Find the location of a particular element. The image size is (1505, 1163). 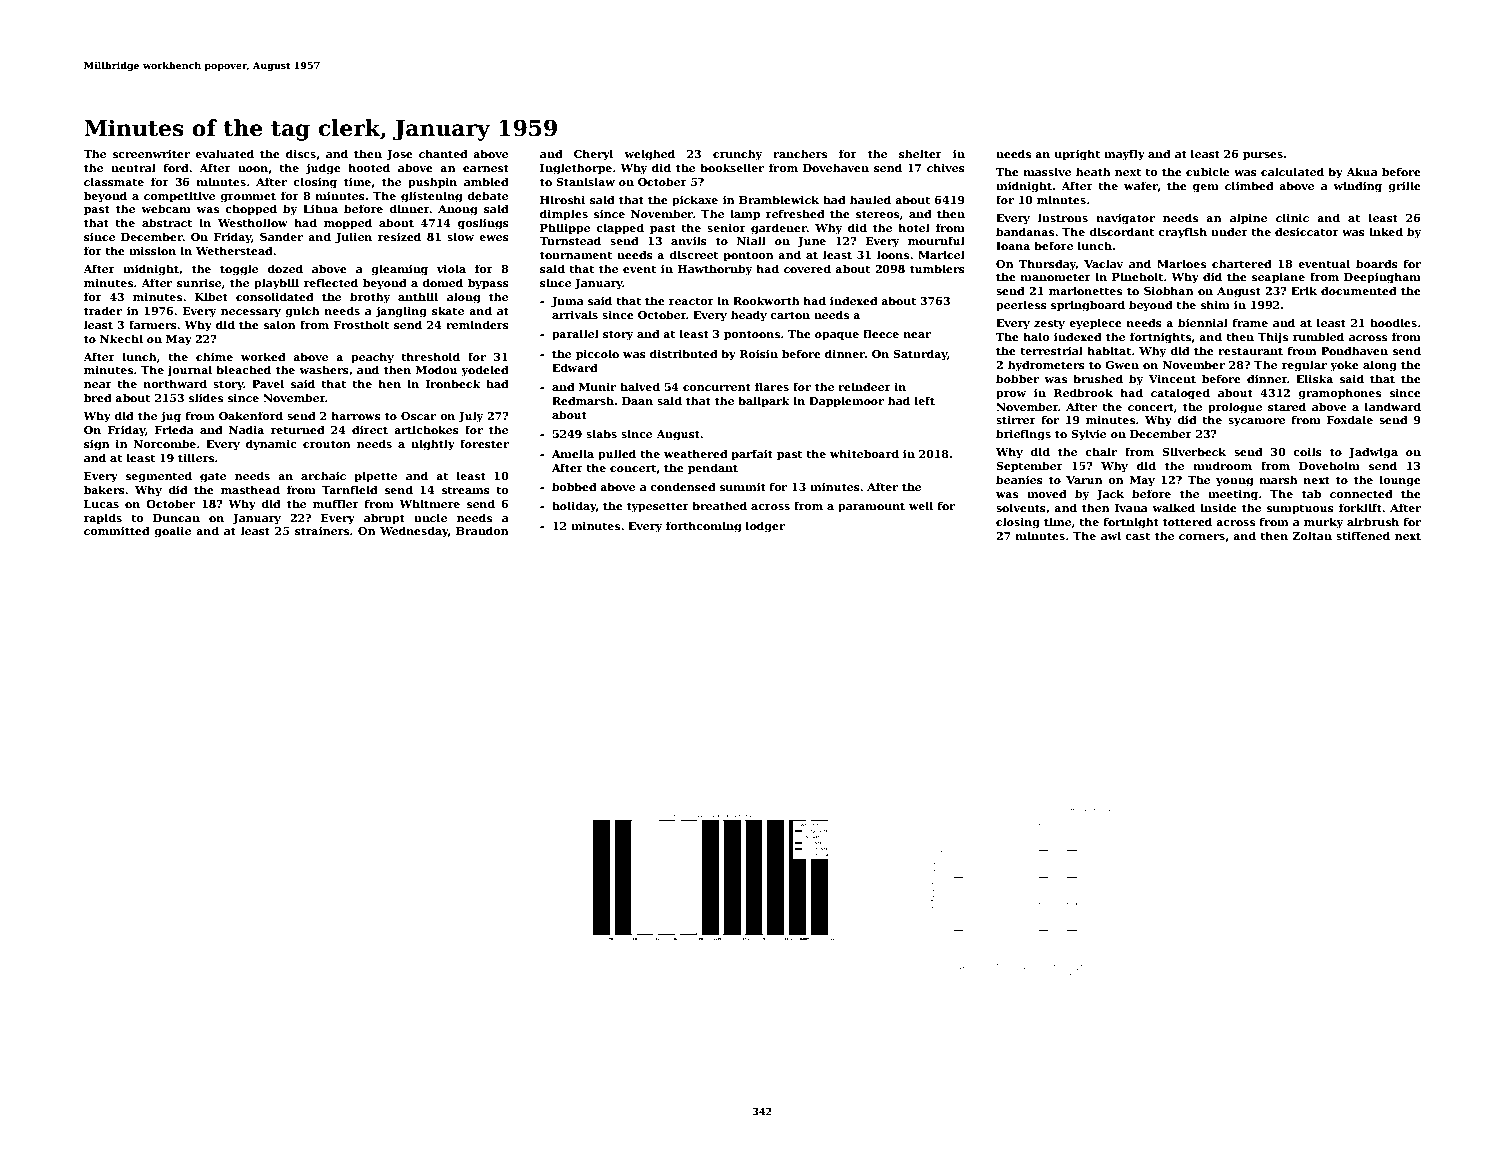

fleece is located at coordinates (881, 333).
